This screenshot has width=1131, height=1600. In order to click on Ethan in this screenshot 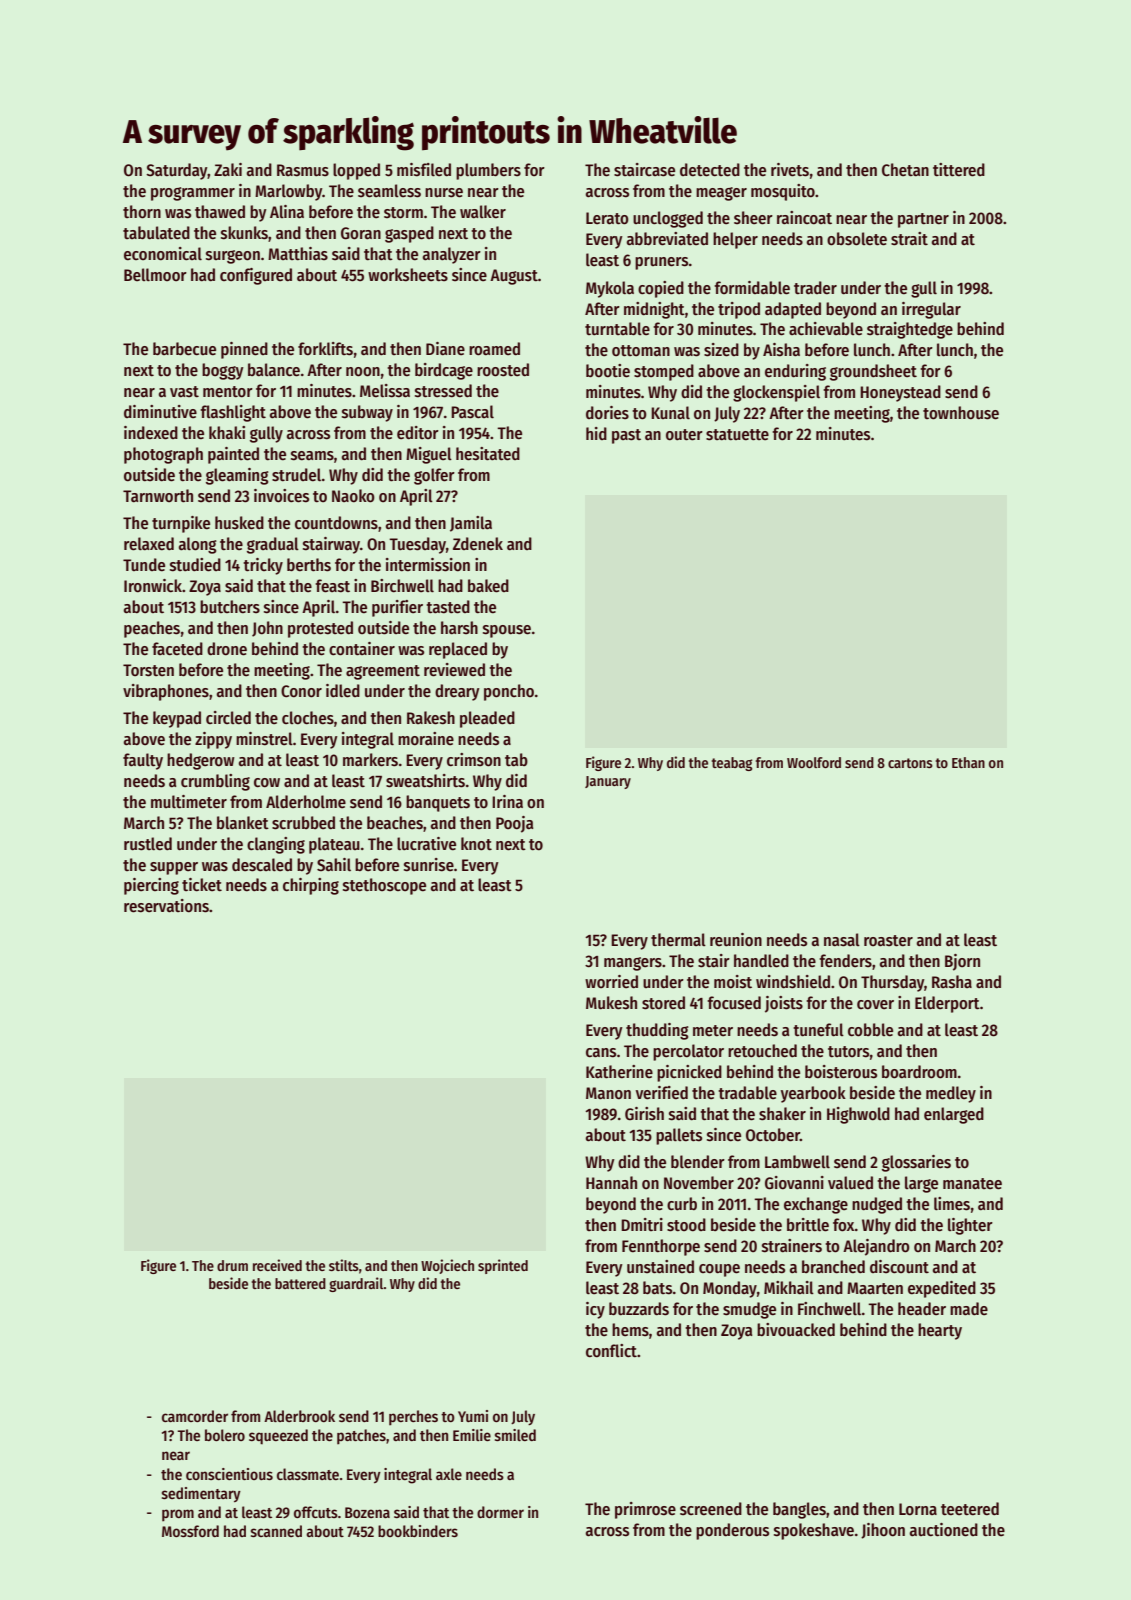, I will do `click(968, 762)`.
